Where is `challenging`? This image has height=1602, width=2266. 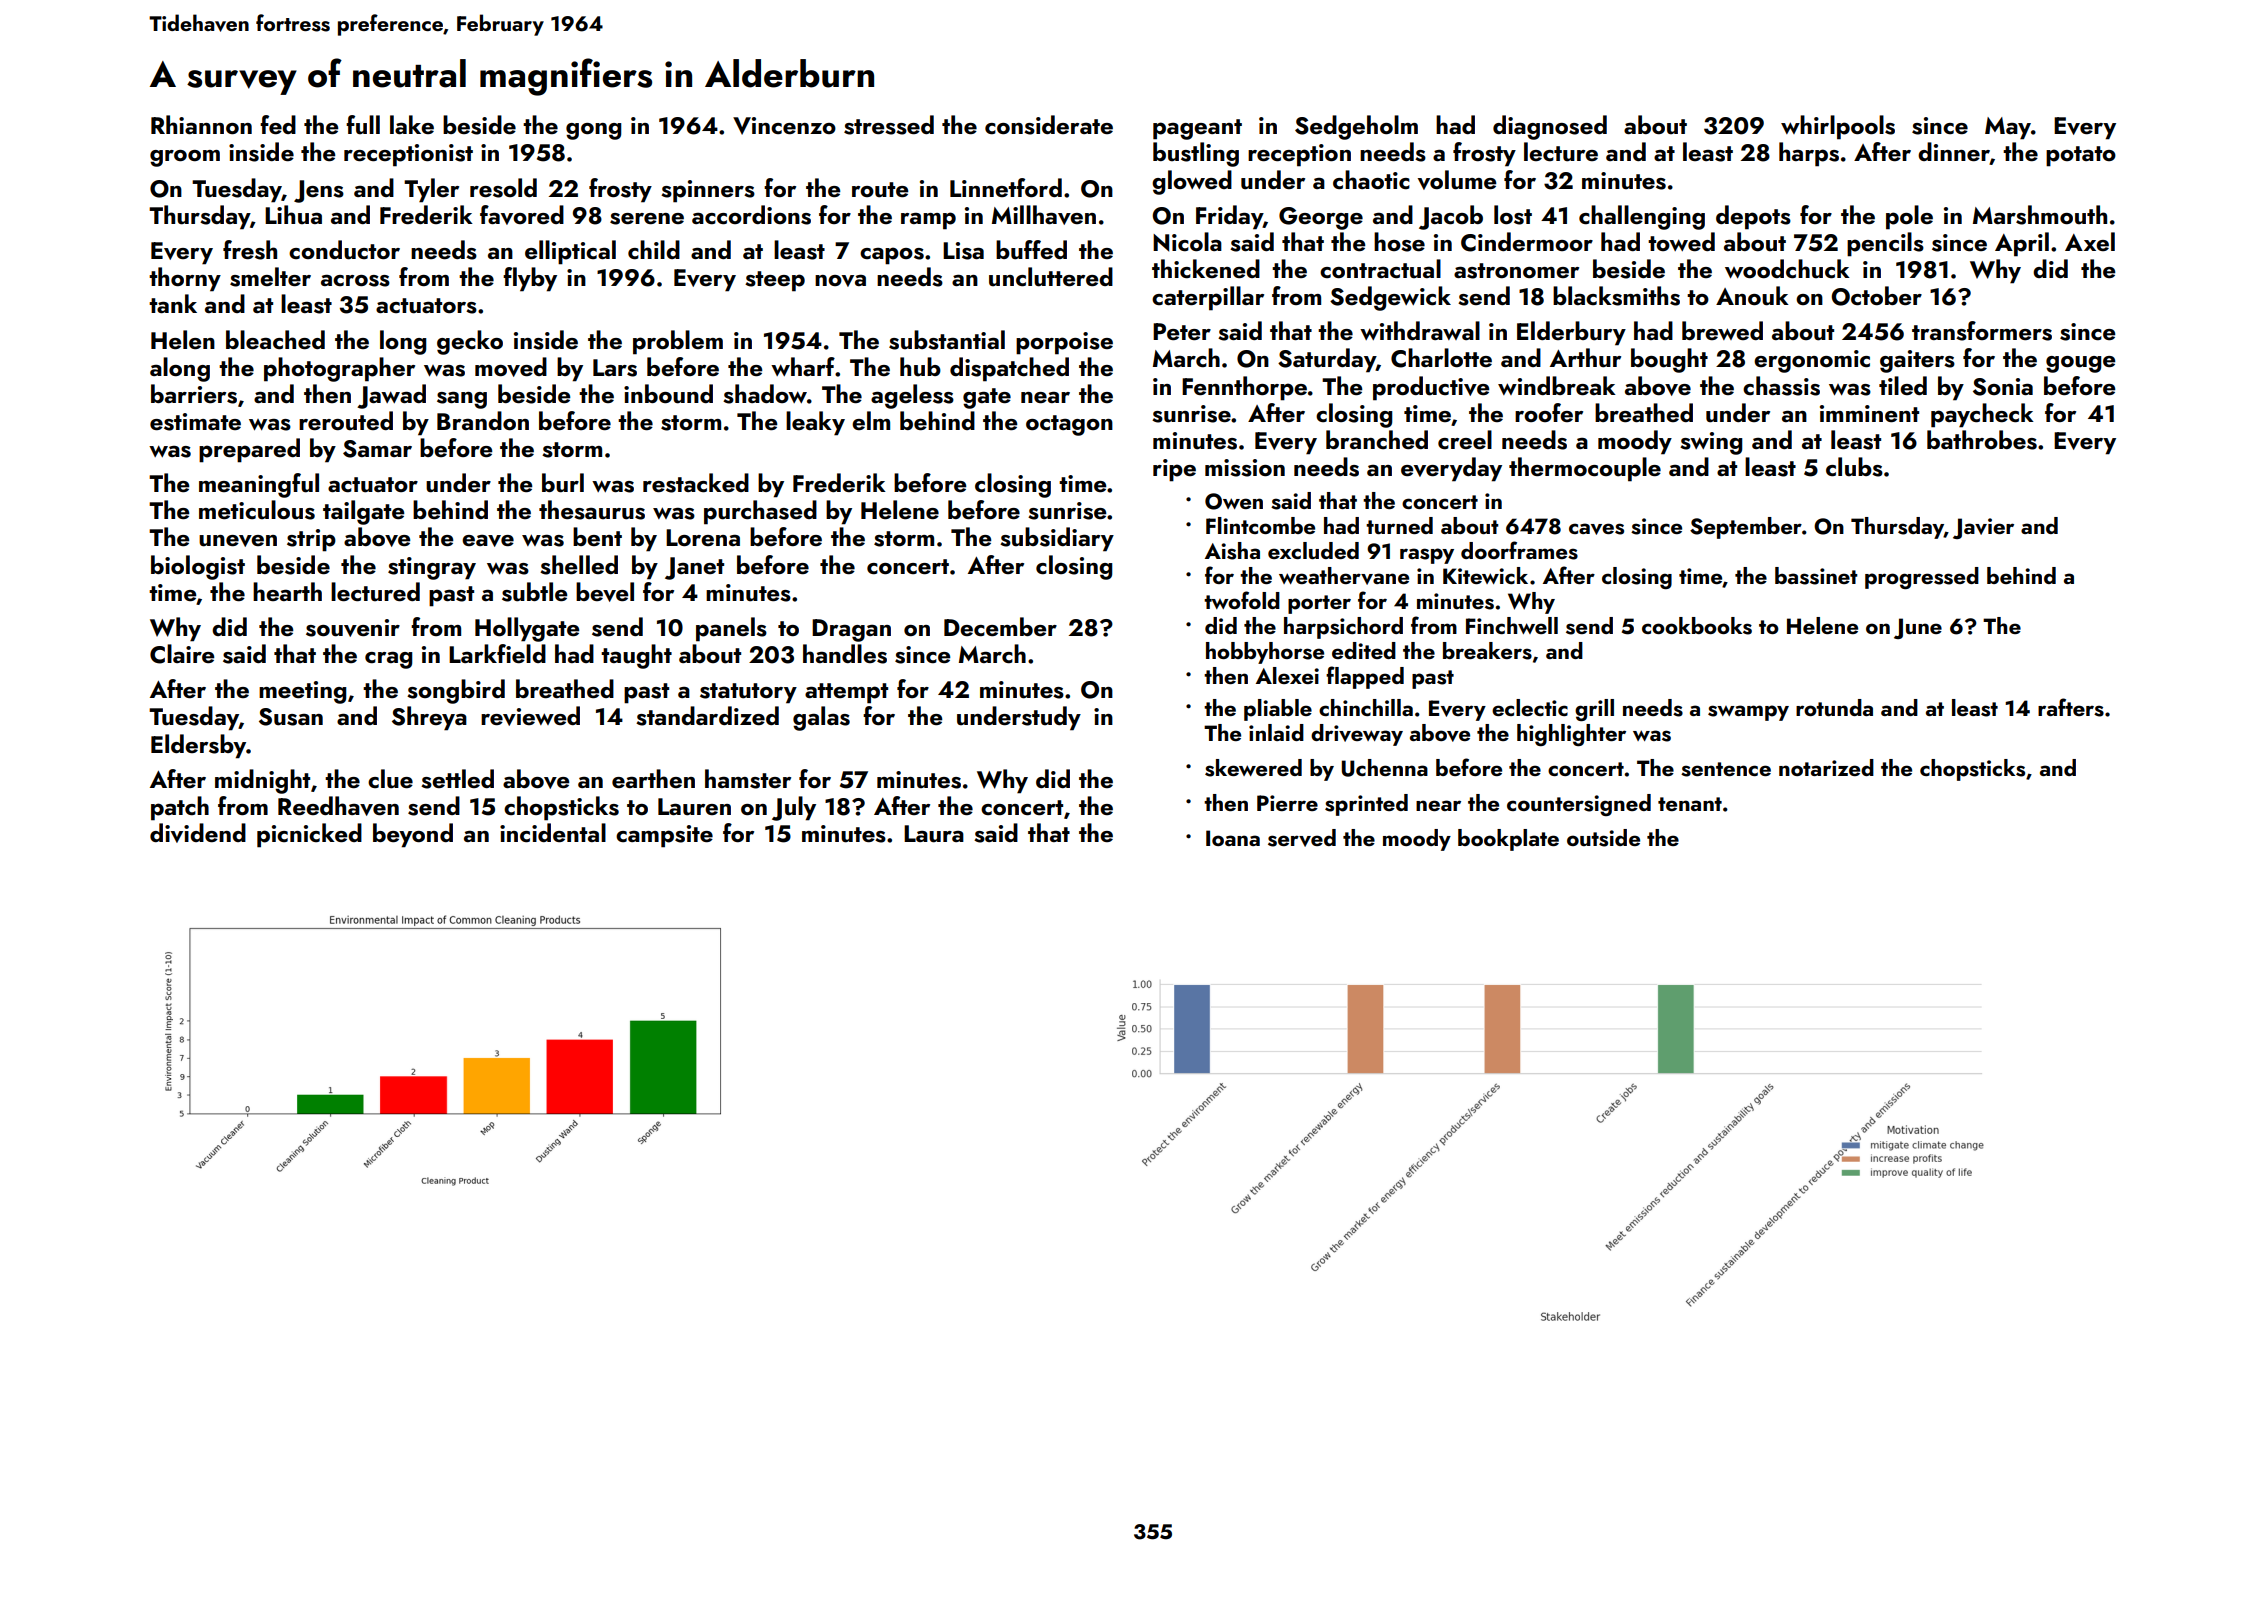 challenging is located at coordinates (1642, 217).
